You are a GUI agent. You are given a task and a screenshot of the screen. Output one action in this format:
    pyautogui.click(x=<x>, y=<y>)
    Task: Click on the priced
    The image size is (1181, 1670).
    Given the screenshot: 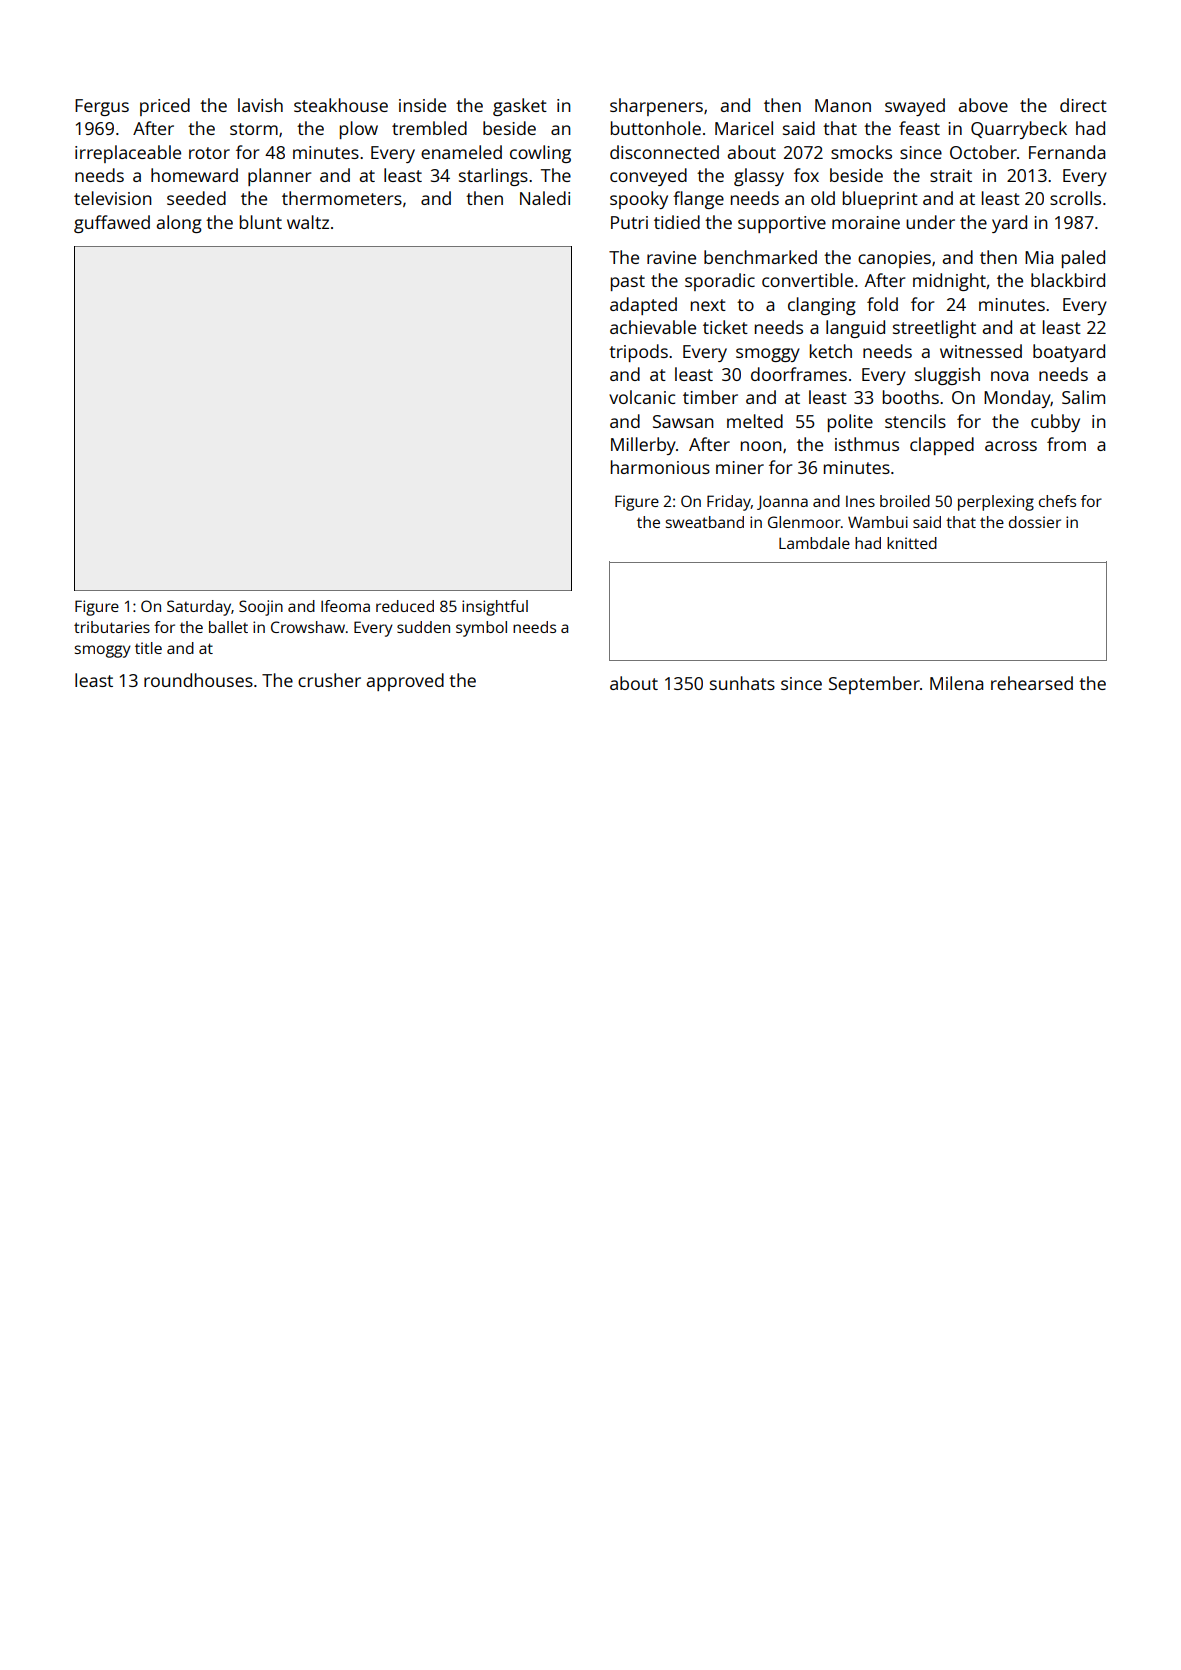 What is the action you would take?
    pyautogui.click(x=165, y=107)
